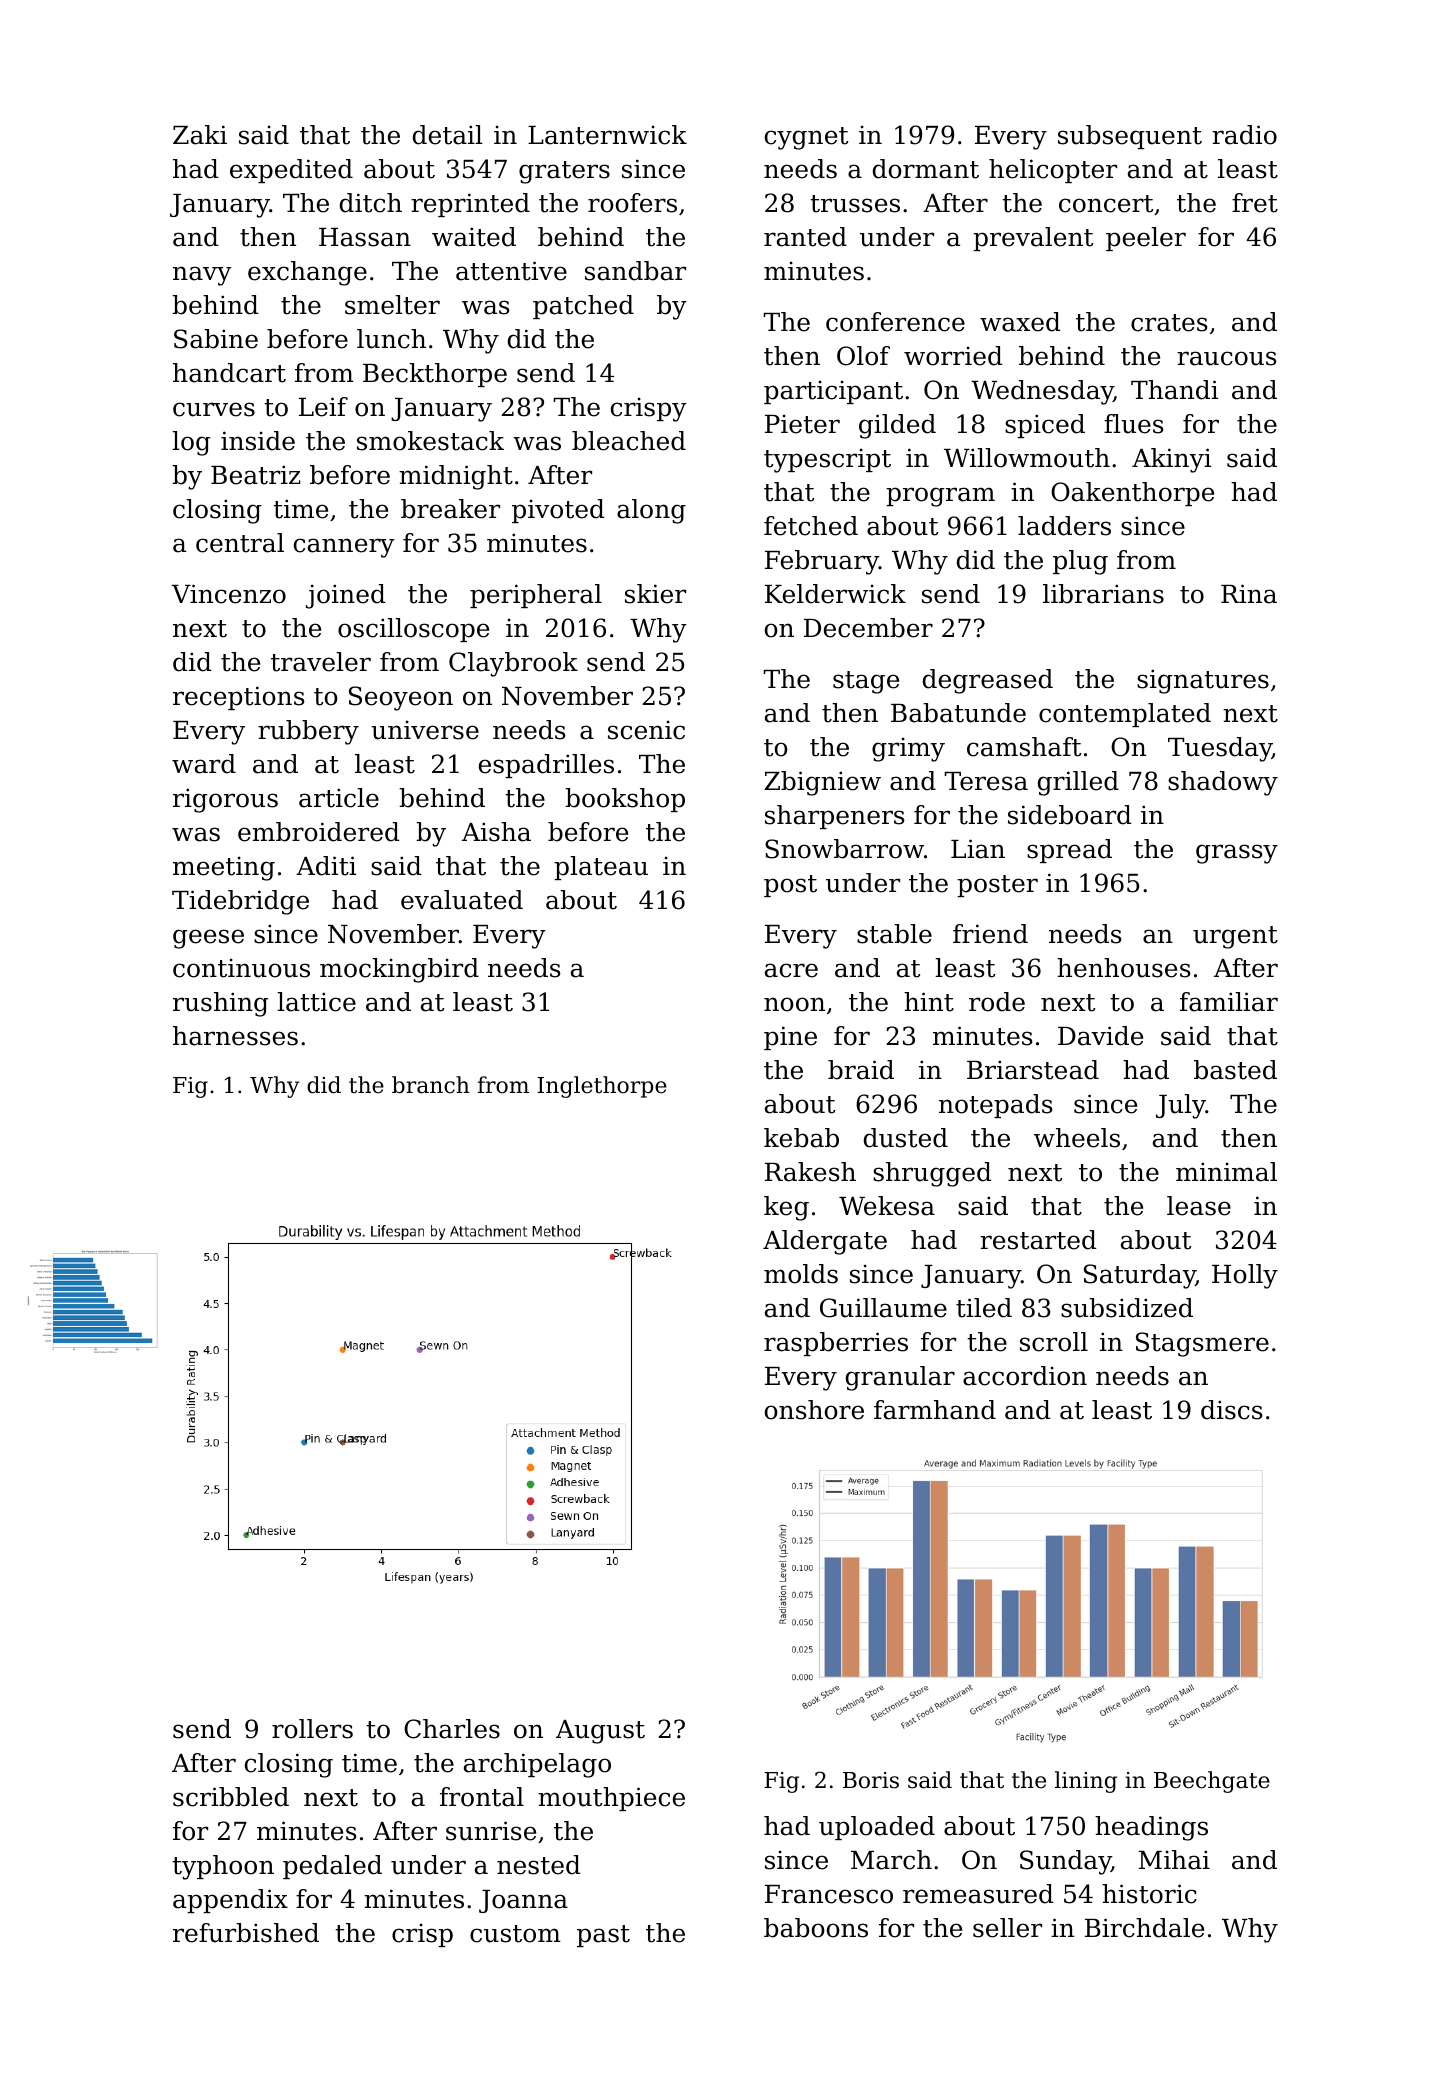 This image has height=2100, width=1450. Describe the element at coordinates (1124, 968) in the image. I see `henhouses` at that location.
